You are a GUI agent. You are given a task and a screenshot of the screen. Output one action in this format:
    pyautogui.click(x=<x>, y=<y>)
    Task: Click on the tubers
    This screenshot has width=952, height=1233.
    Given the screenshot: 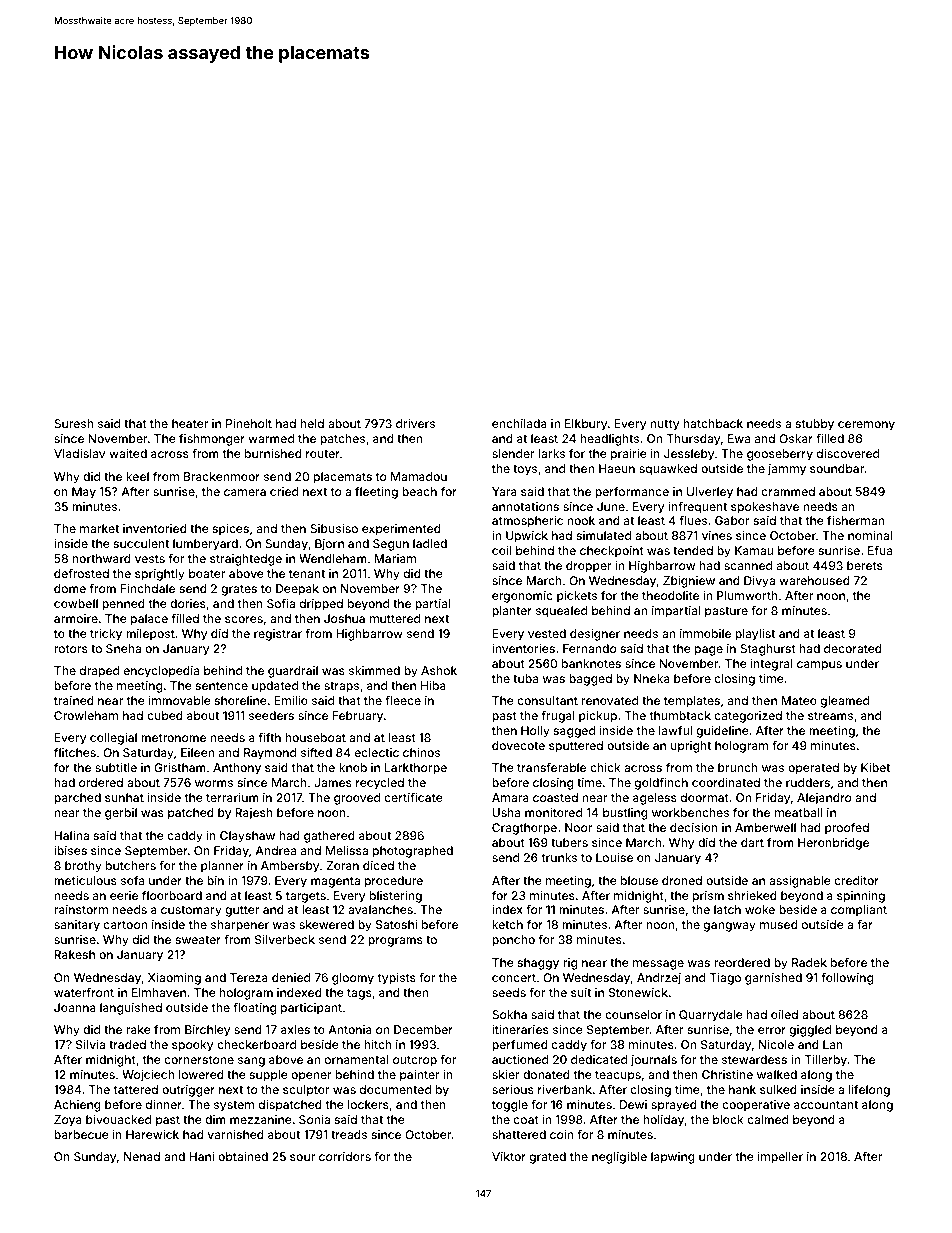 What is the action you would take?
    pyautogui.click(x=569, y=842)
